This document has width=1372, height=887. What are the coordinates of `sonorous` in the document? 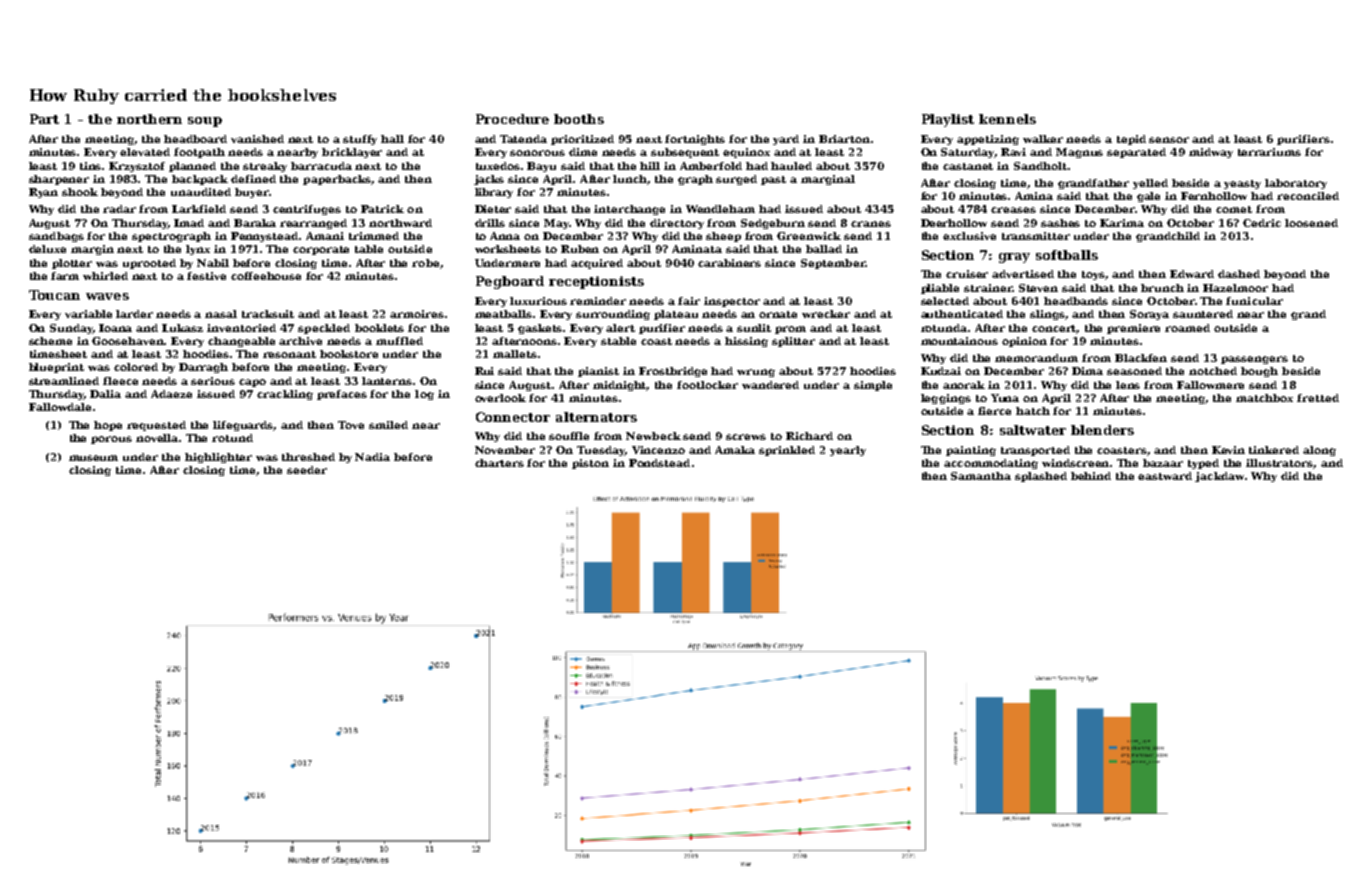 It's located at (537, 153).
